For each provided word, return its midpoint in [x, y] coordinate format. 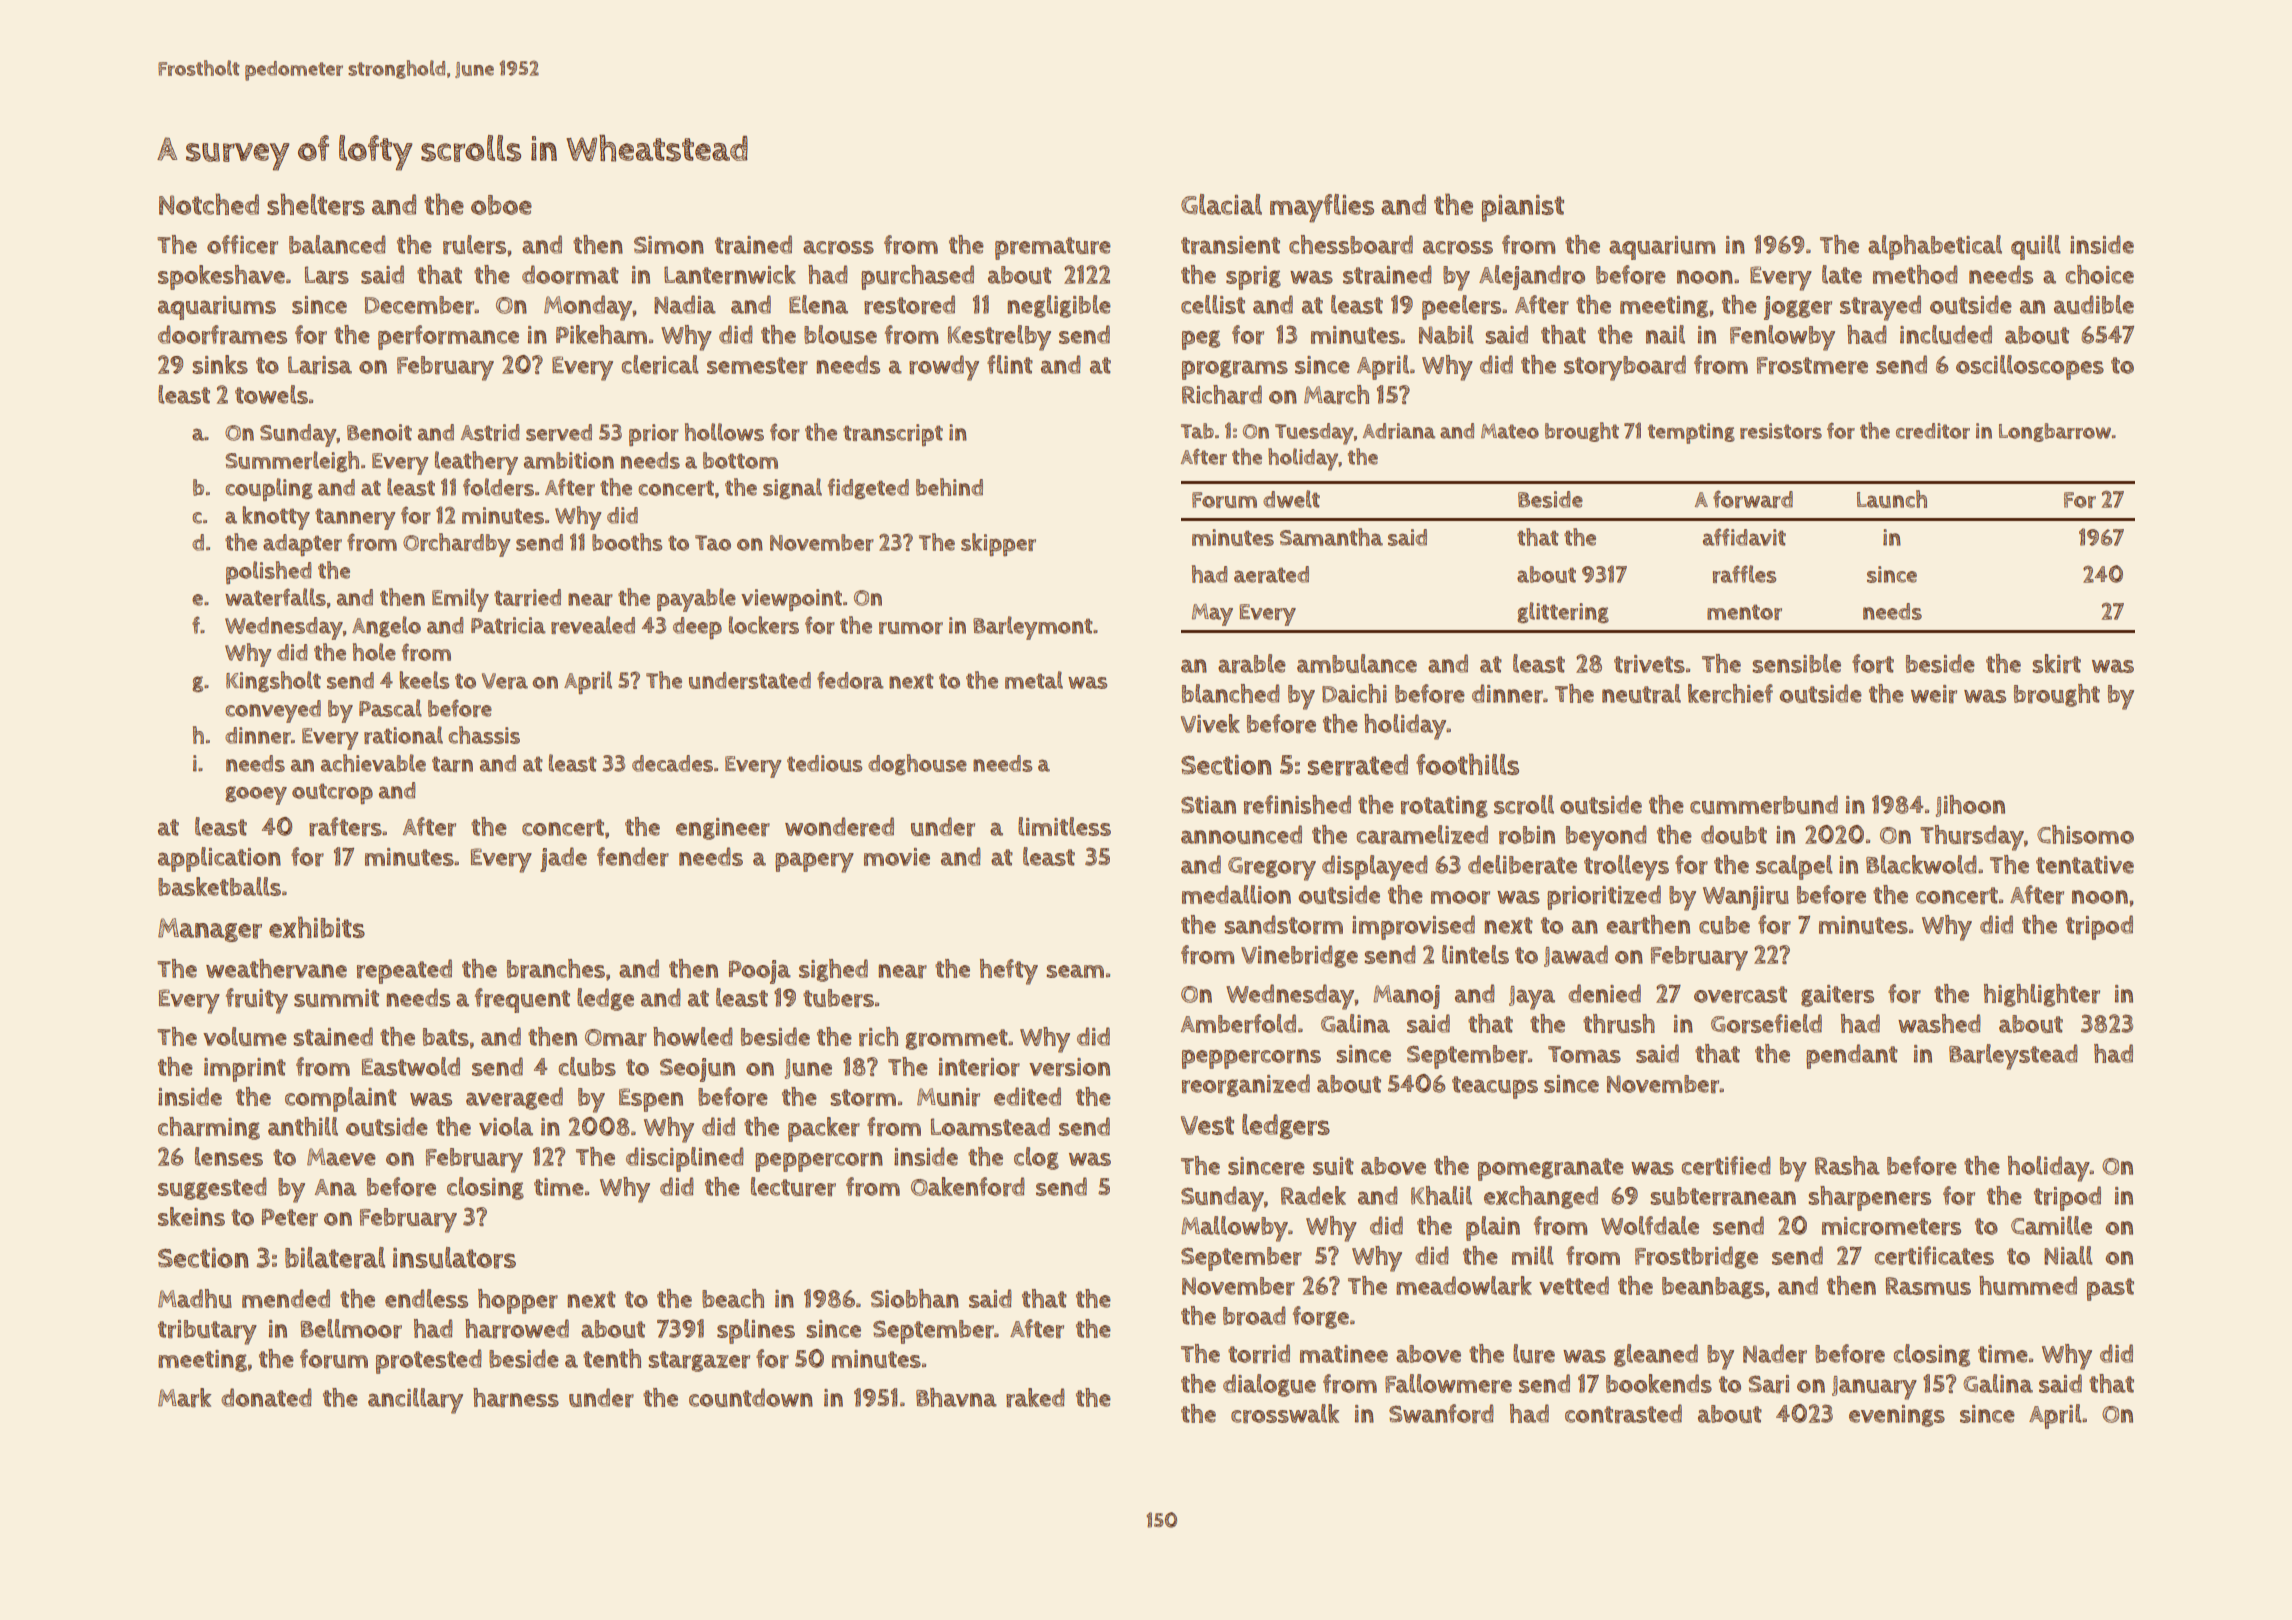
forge [1321, 1317]
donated [266, 1397]
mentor [1744, 612]
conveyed [273, 711]
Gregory [1272, 869]
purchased [917, 277]
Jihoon [1970, 806]
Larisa [320, 365]
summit [336, 998]
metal [1034, 680]
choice [2100, 274]
